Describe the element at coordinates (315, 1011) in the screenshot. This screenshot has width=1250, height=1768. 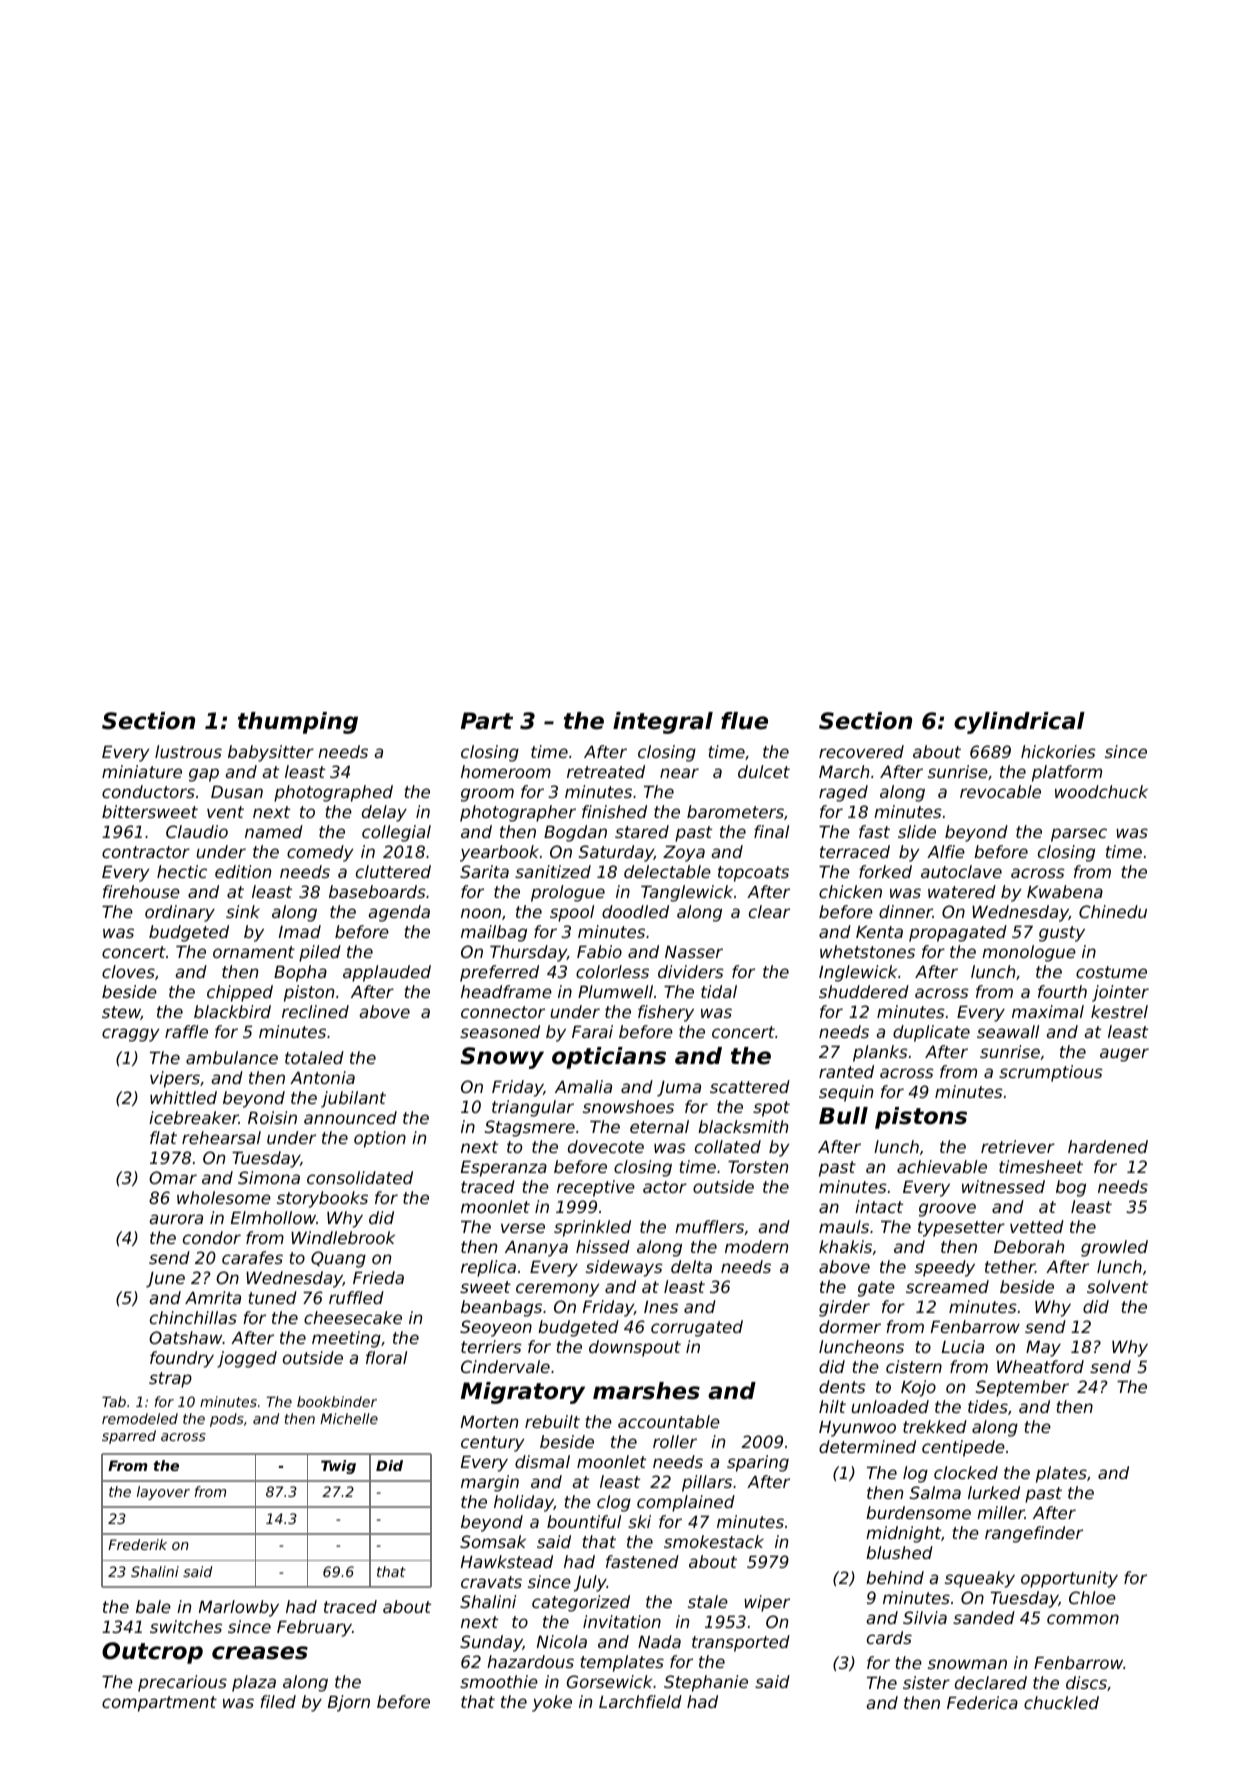
I see `reclined` at that location.
